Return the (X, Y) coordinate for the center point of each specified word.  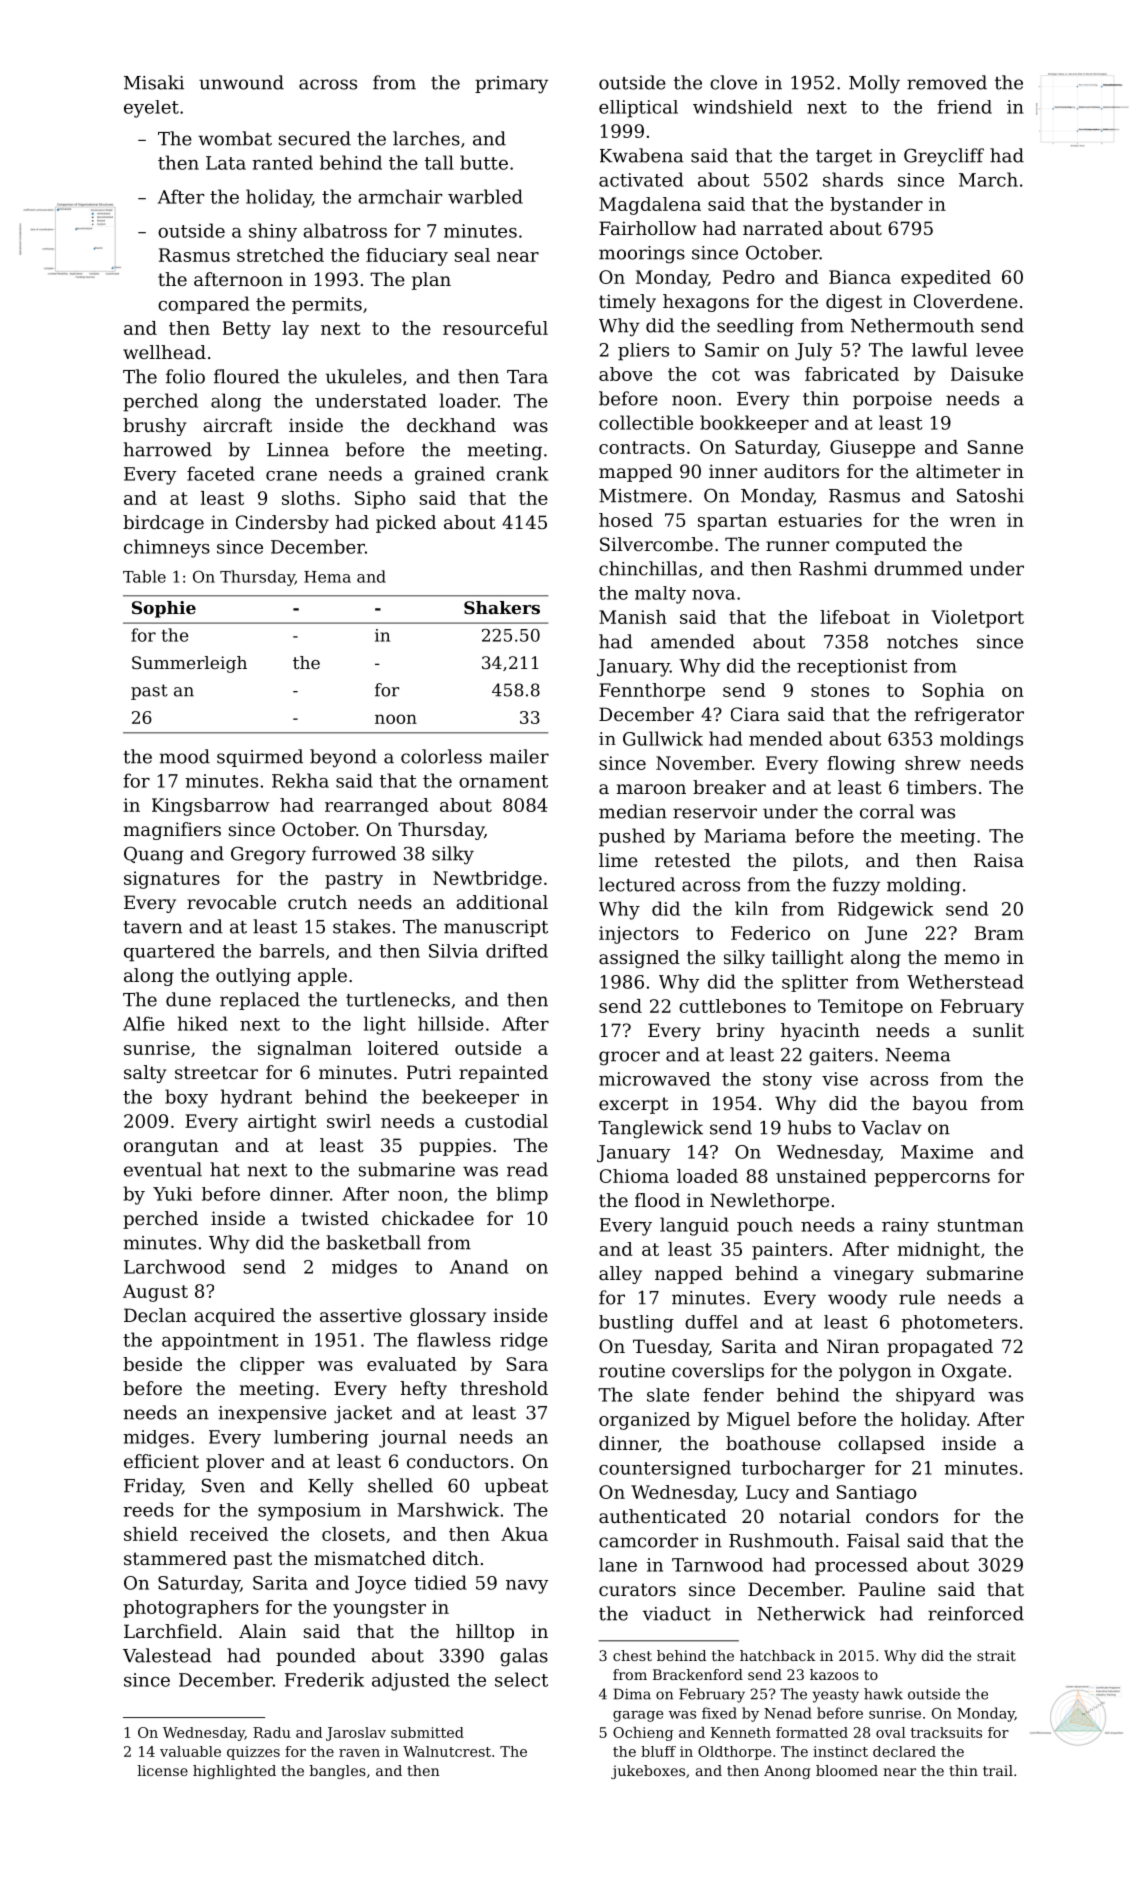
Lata (226, 163)
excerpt (634, 1105)
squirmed (260, 758)
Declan (155, 1315)
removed (947, 82)
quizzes (253, 1753)
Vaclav (891, 1127)
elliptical (638, 109)
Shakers (502, 607)
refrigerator (969, 716)
